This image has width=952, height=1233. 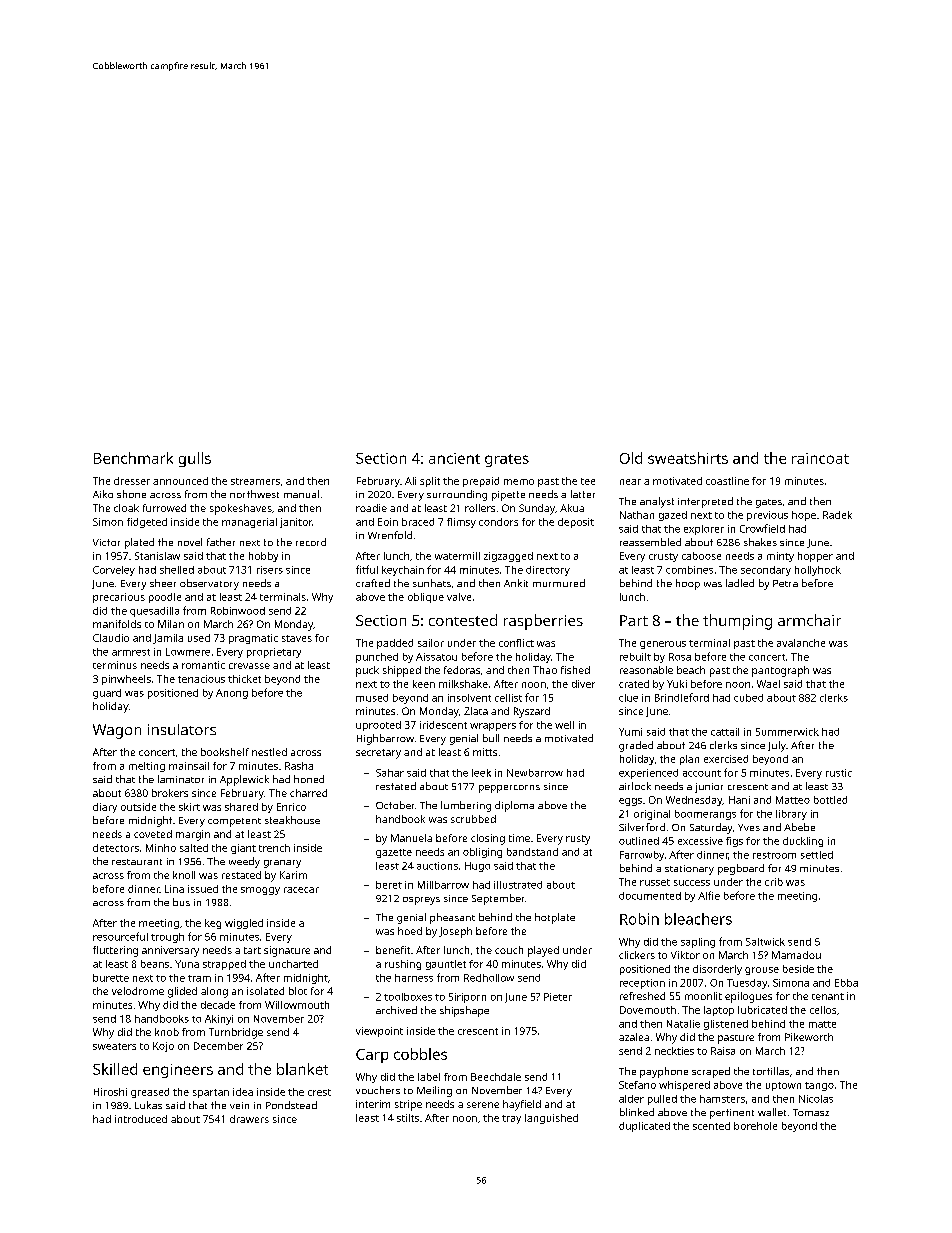 I want to click on introduced, so click(x=141, y=1119).
